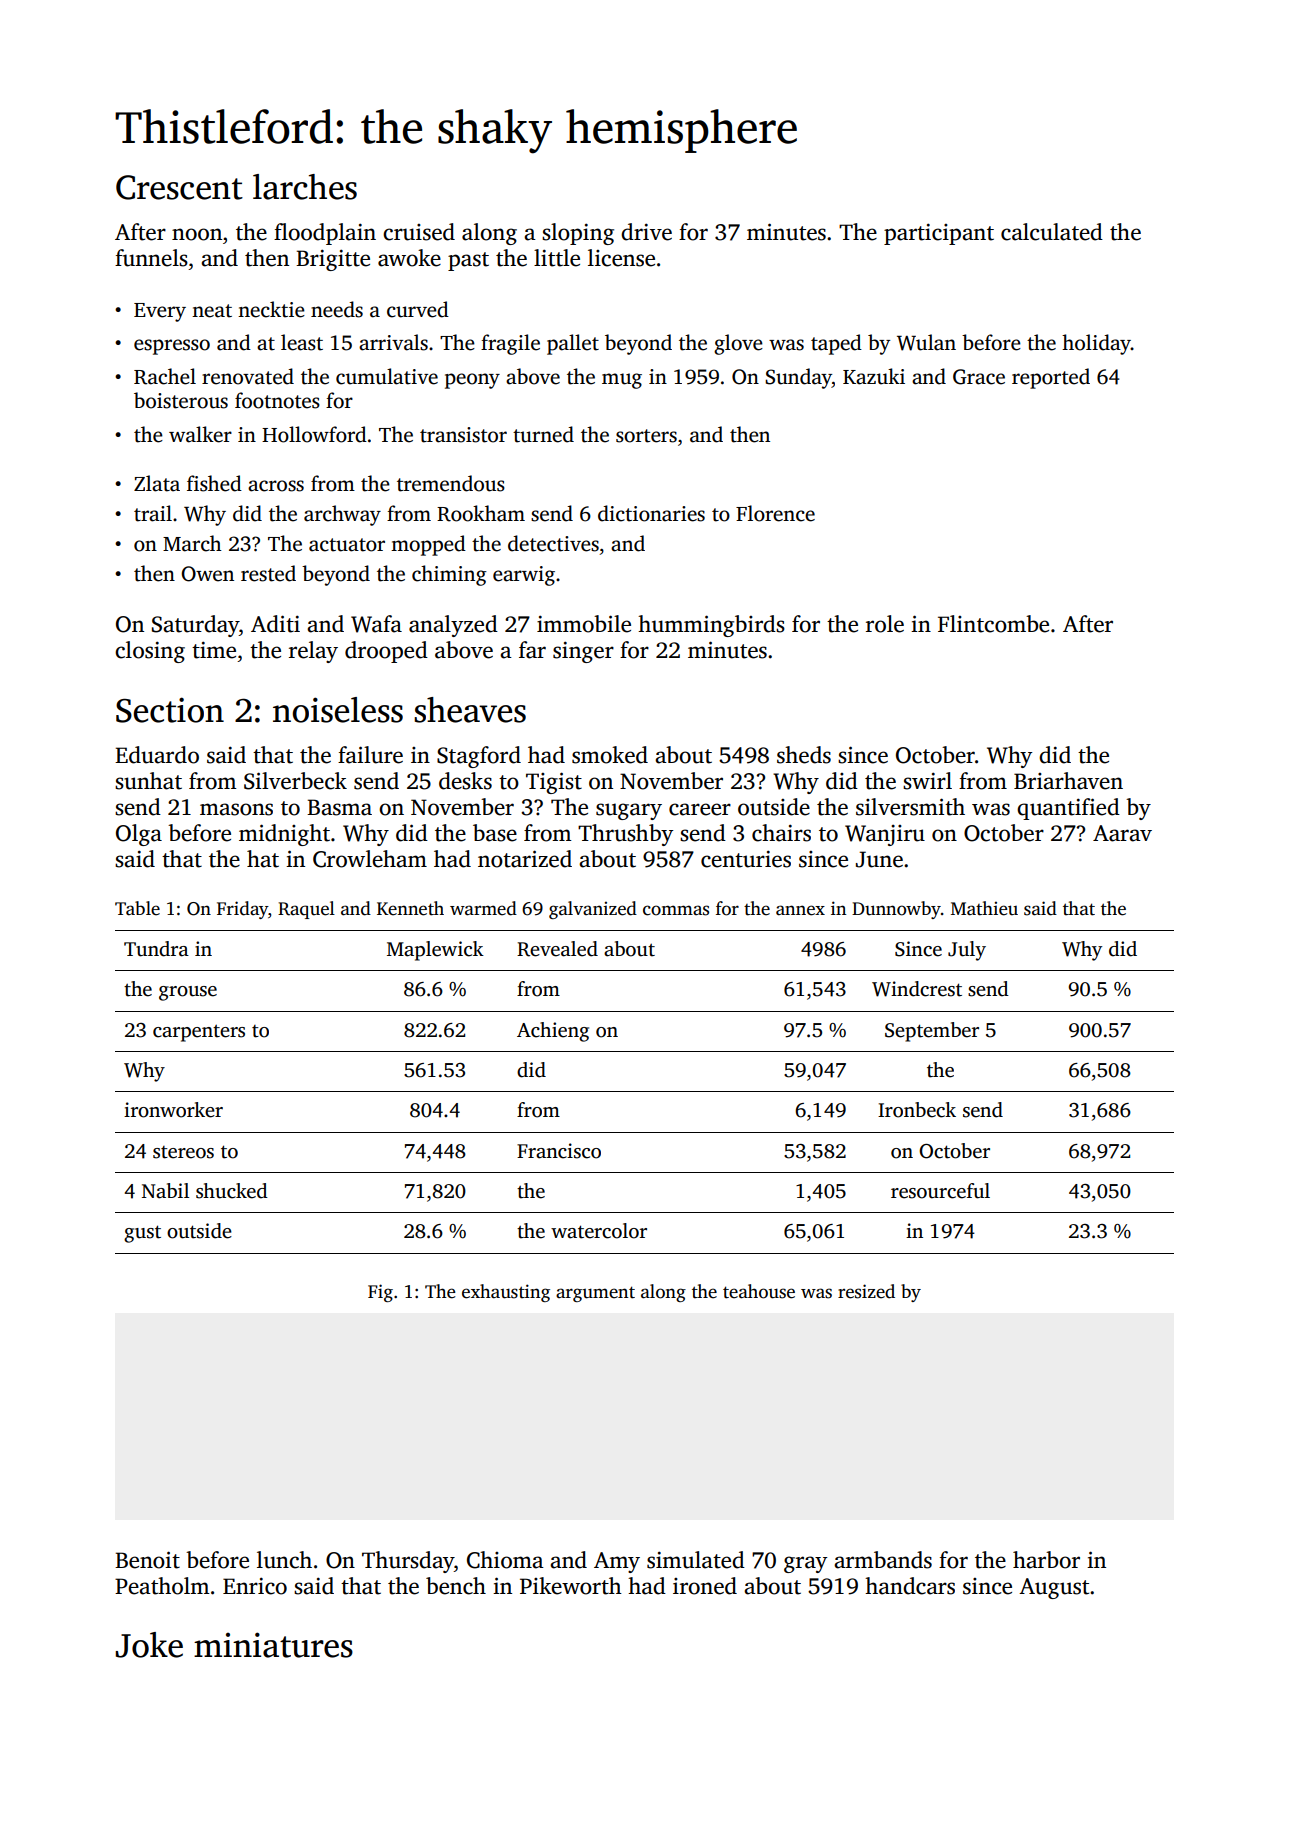  Describe the element at coordinates (149, 1645) in the page. I see `Joke` at that location.
